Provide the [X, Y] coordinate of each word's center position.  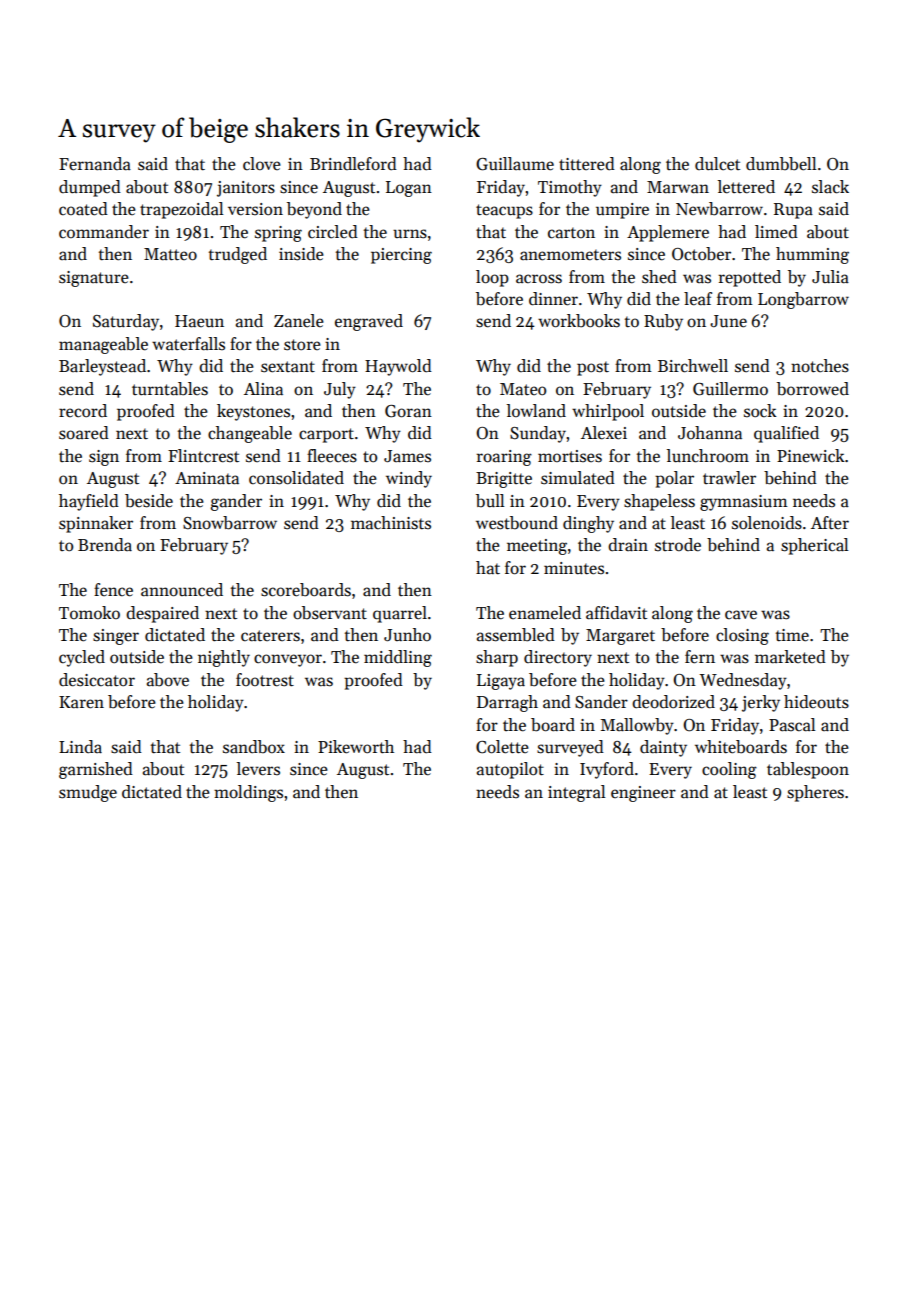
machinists [391, 523]
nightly [224, 658]
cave [741, 615]
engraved [369, 322]
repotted [749, 278]
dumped [90, 188]
